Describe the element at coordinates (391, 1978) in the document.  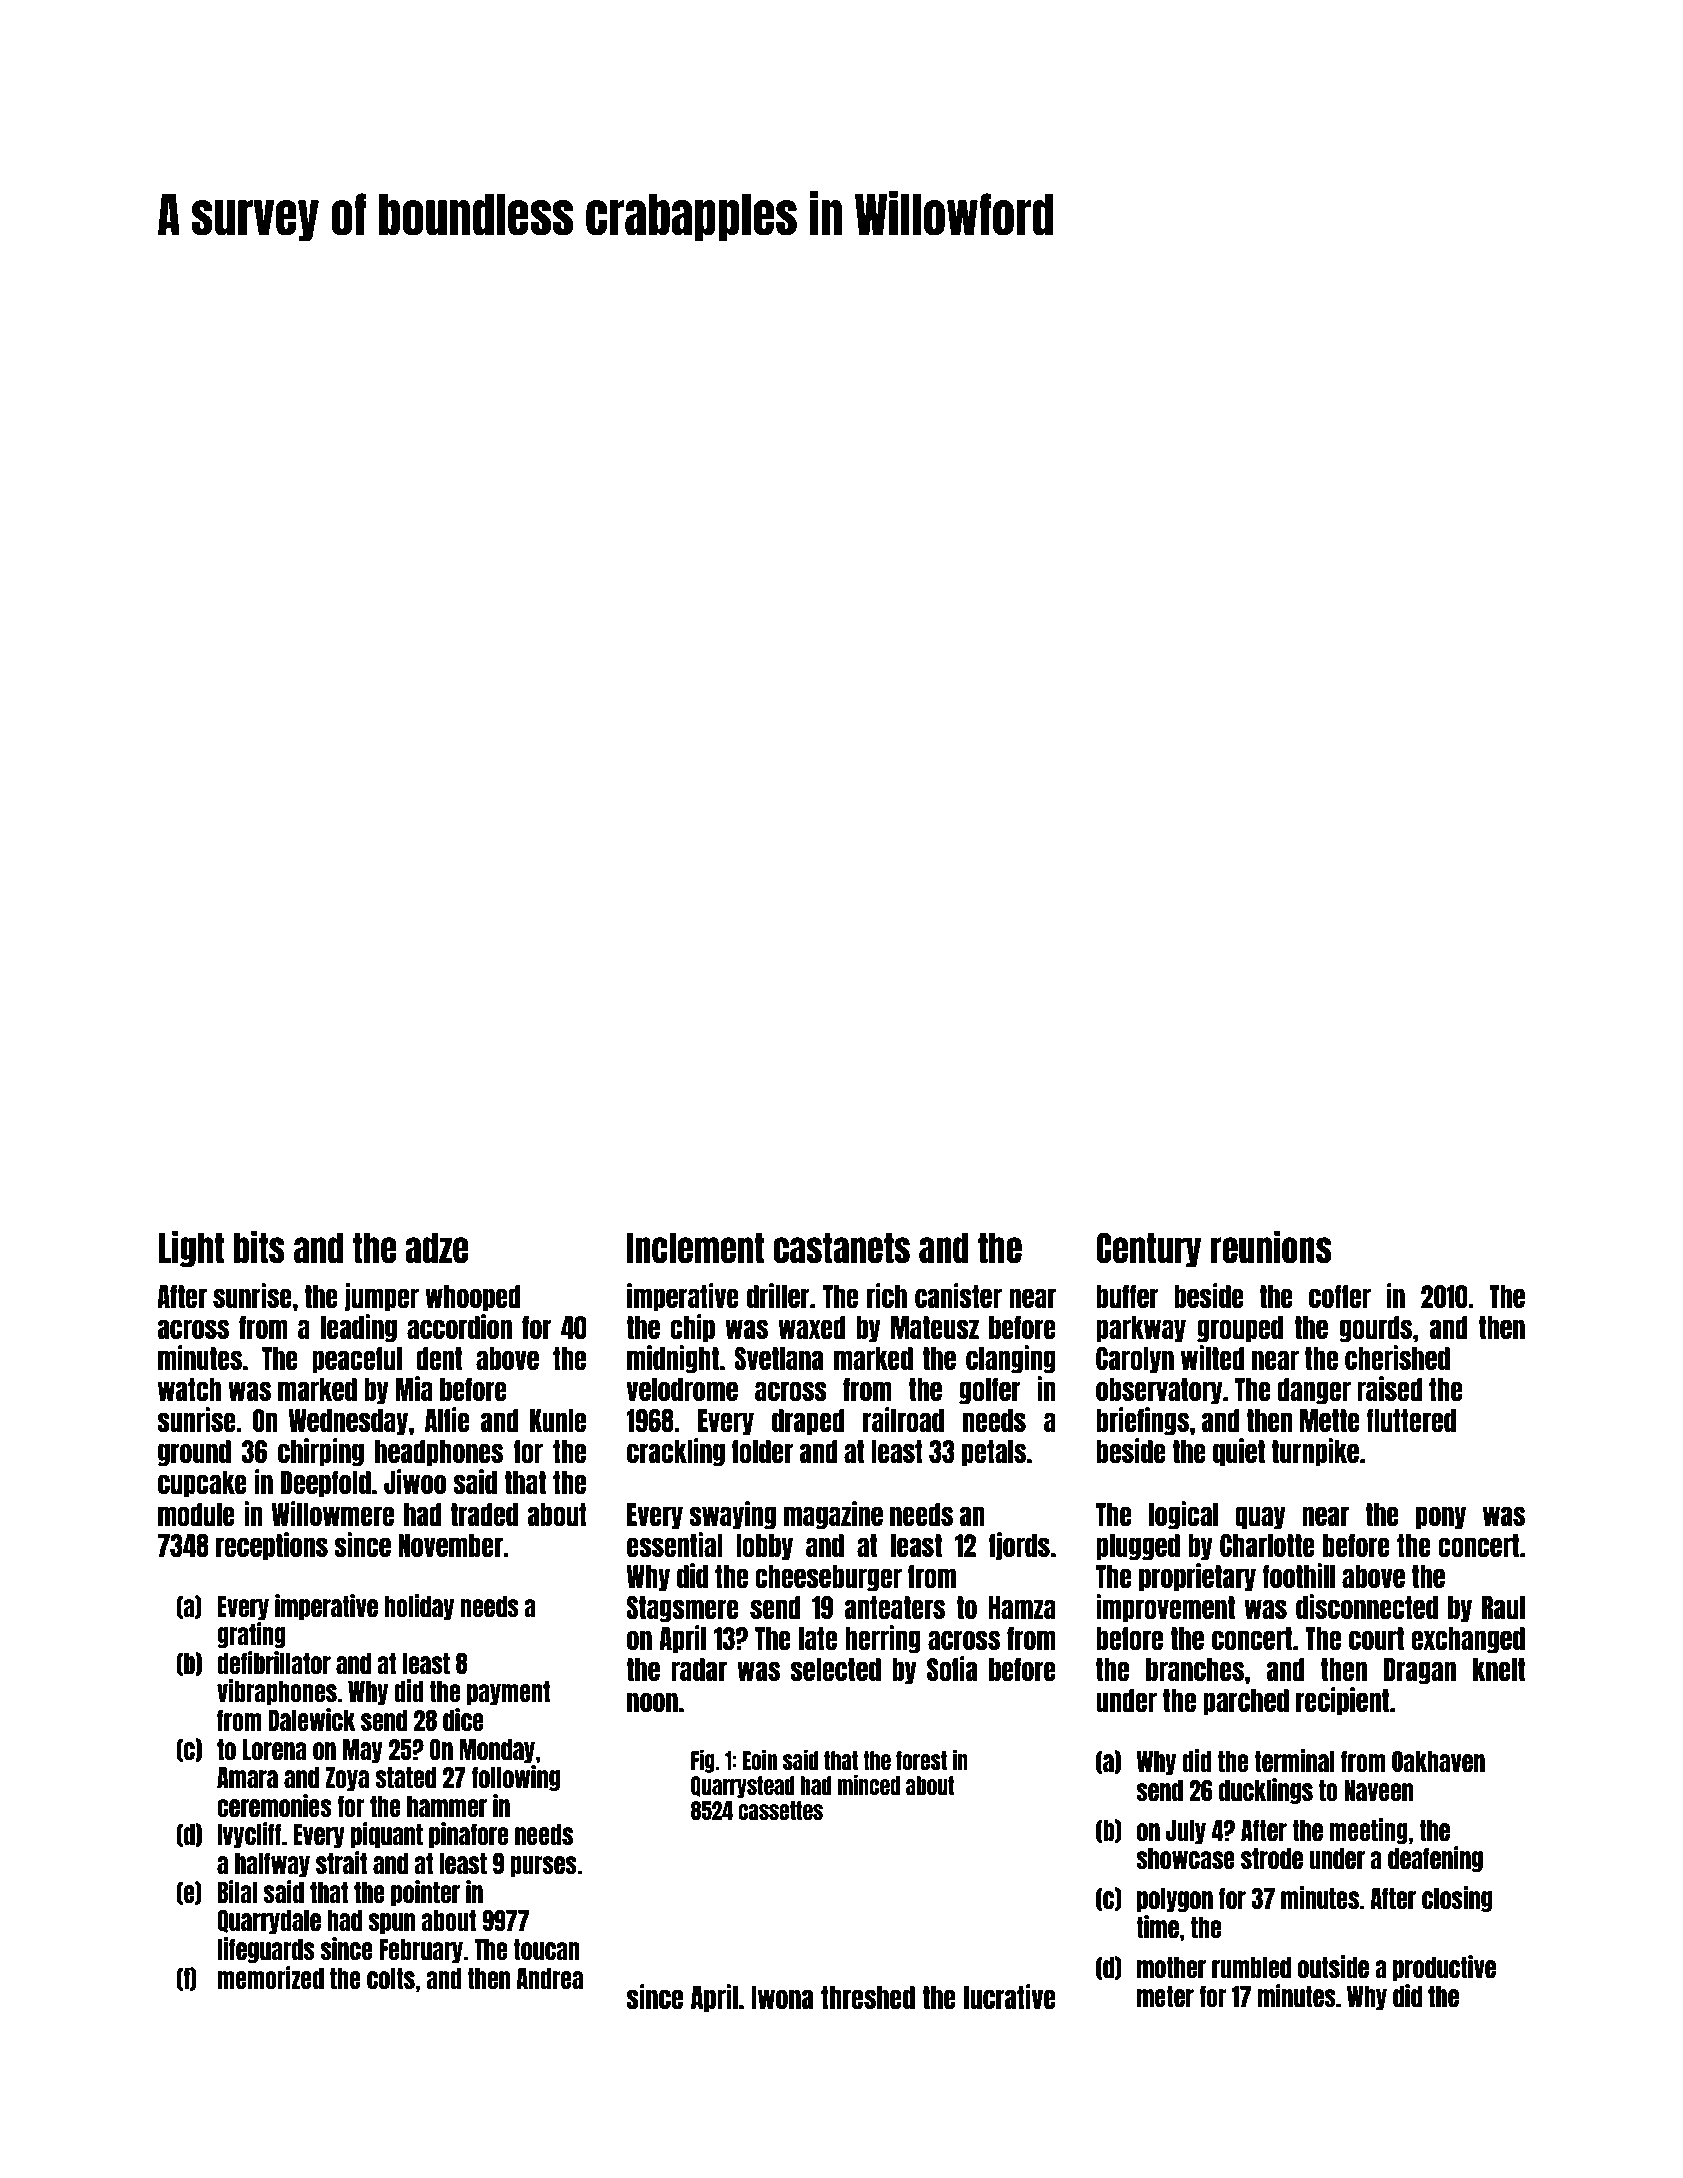
I see `colts` at that location.
